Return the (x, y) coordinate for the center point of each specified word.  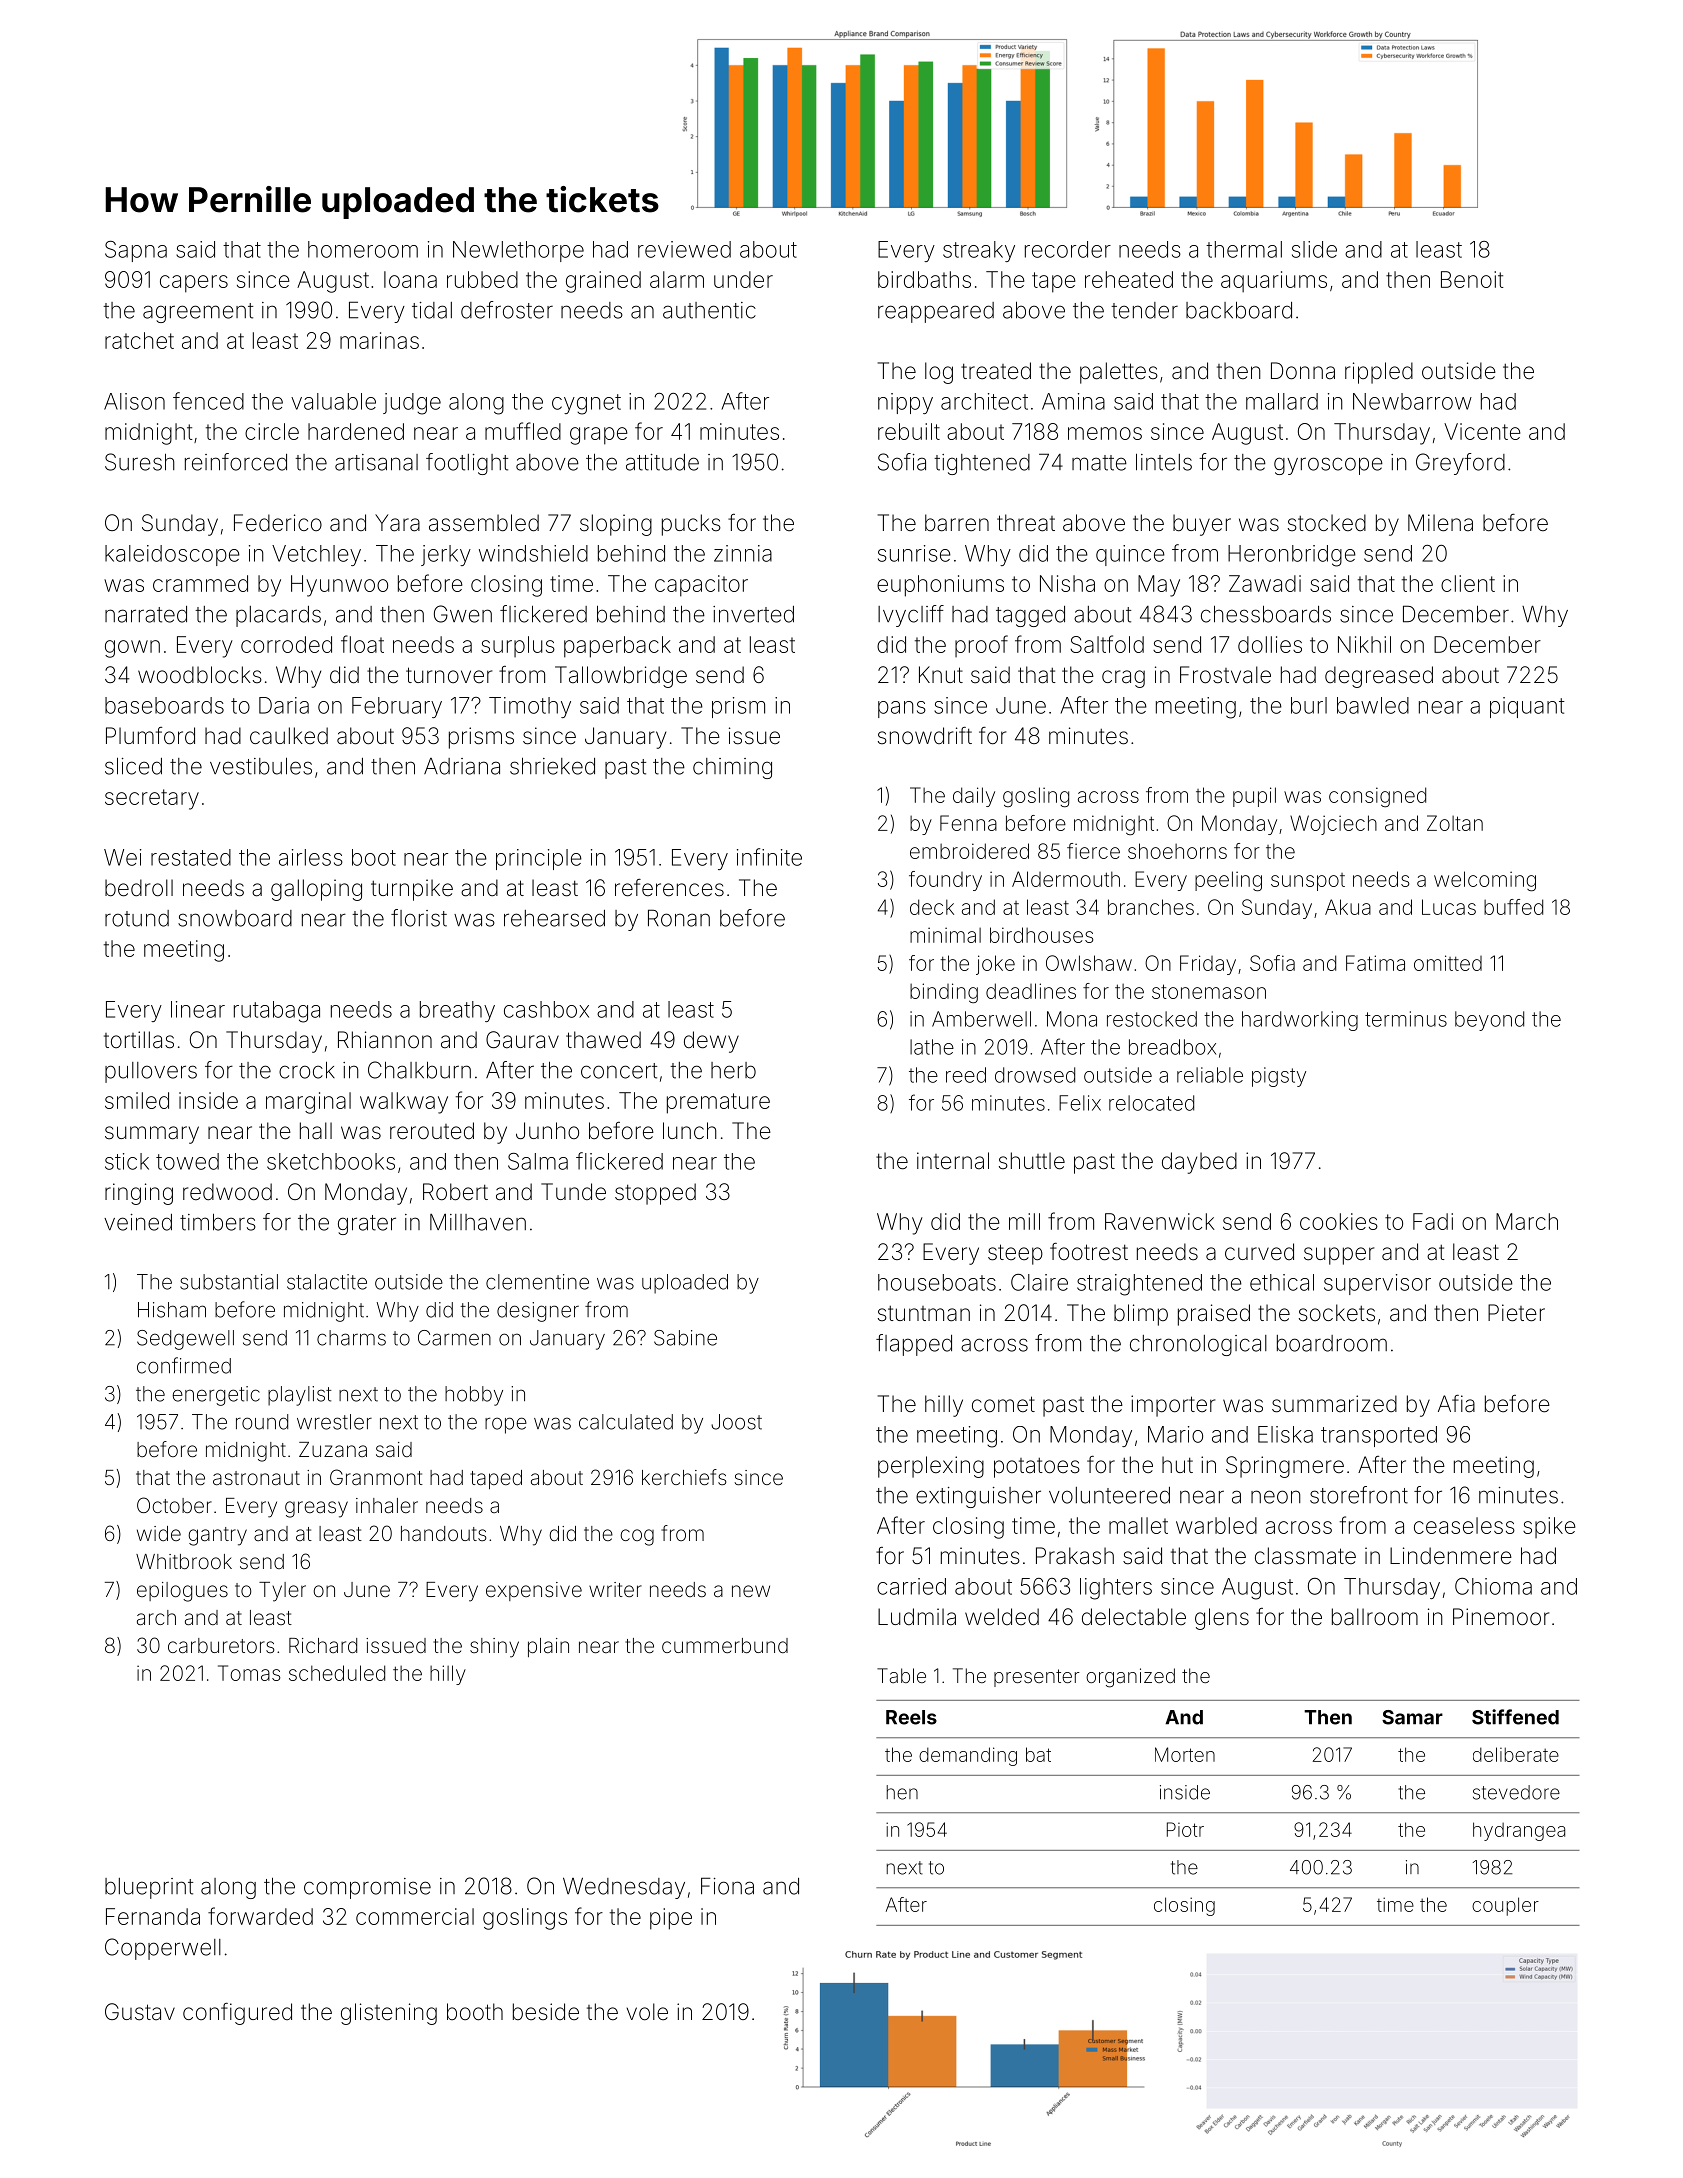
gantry (217, 1536)
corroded (286, 644)
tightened (982, 464)
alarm (677, 279)
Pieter (1516, 1313)
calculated (626, 1422)
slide (1314, 249)
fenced (208, 401)
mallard (1282, 401)
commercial (415, 1916)
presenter (1037, 1678)
